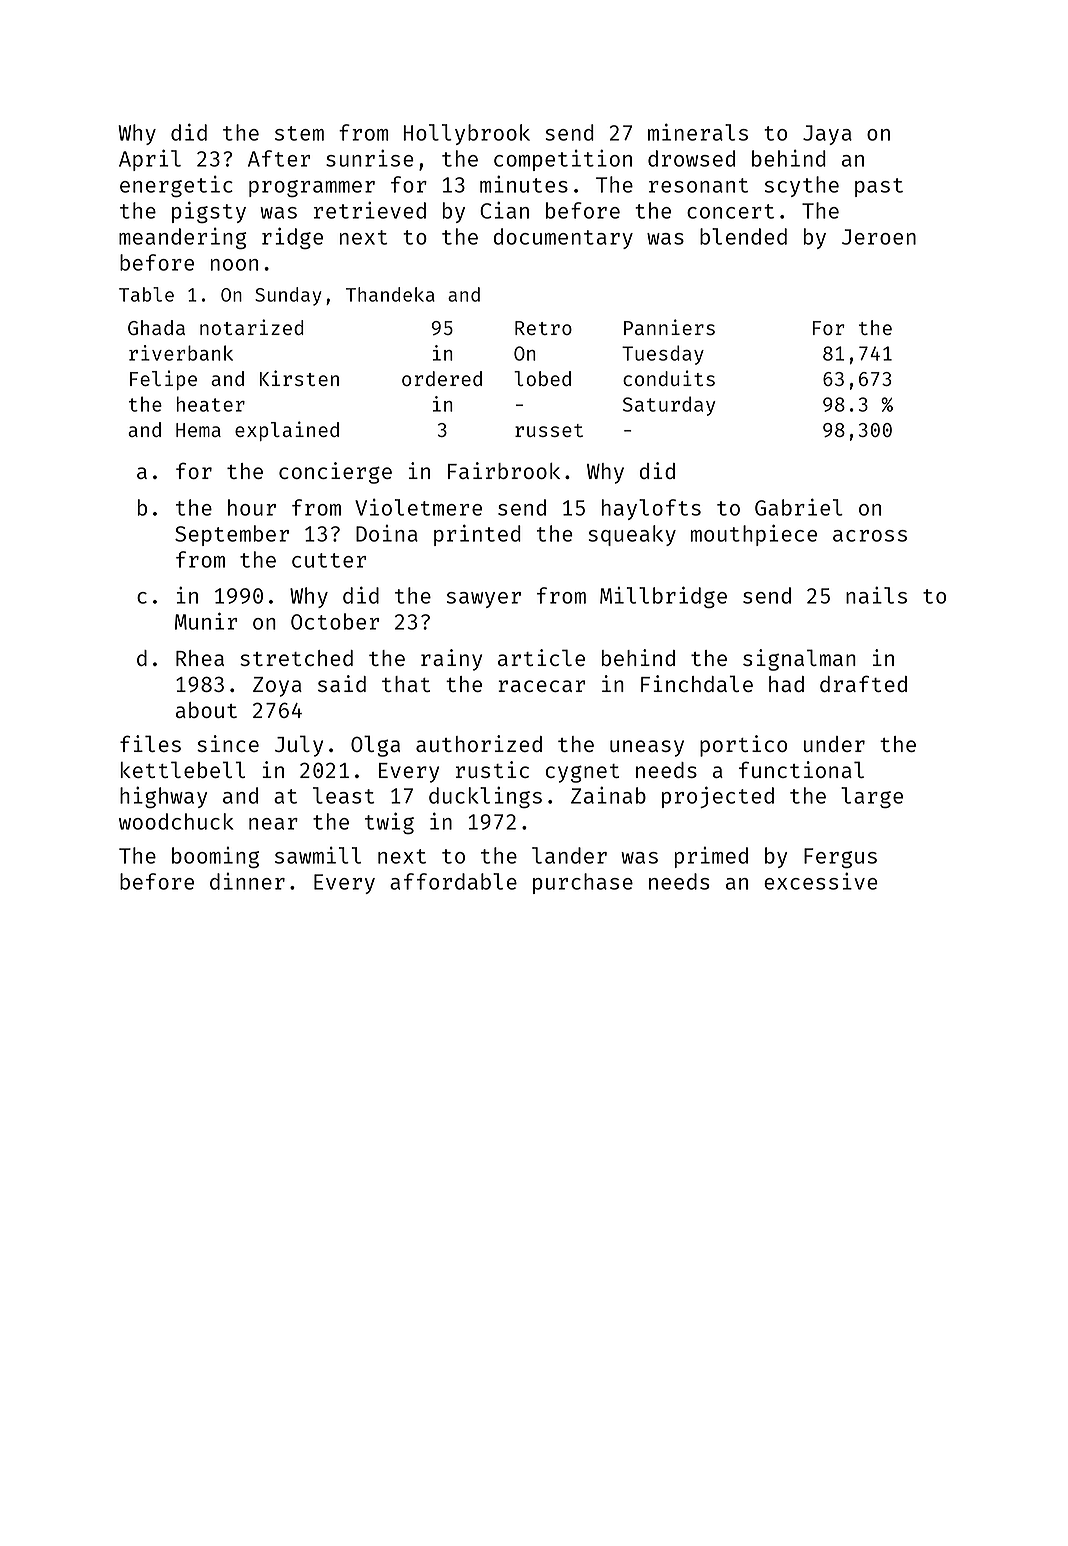 This screenshot has width=1068, height=1546. Describe the element at coordinates (799, 507) in the screenshot. I see `Gabriel` at that location.
